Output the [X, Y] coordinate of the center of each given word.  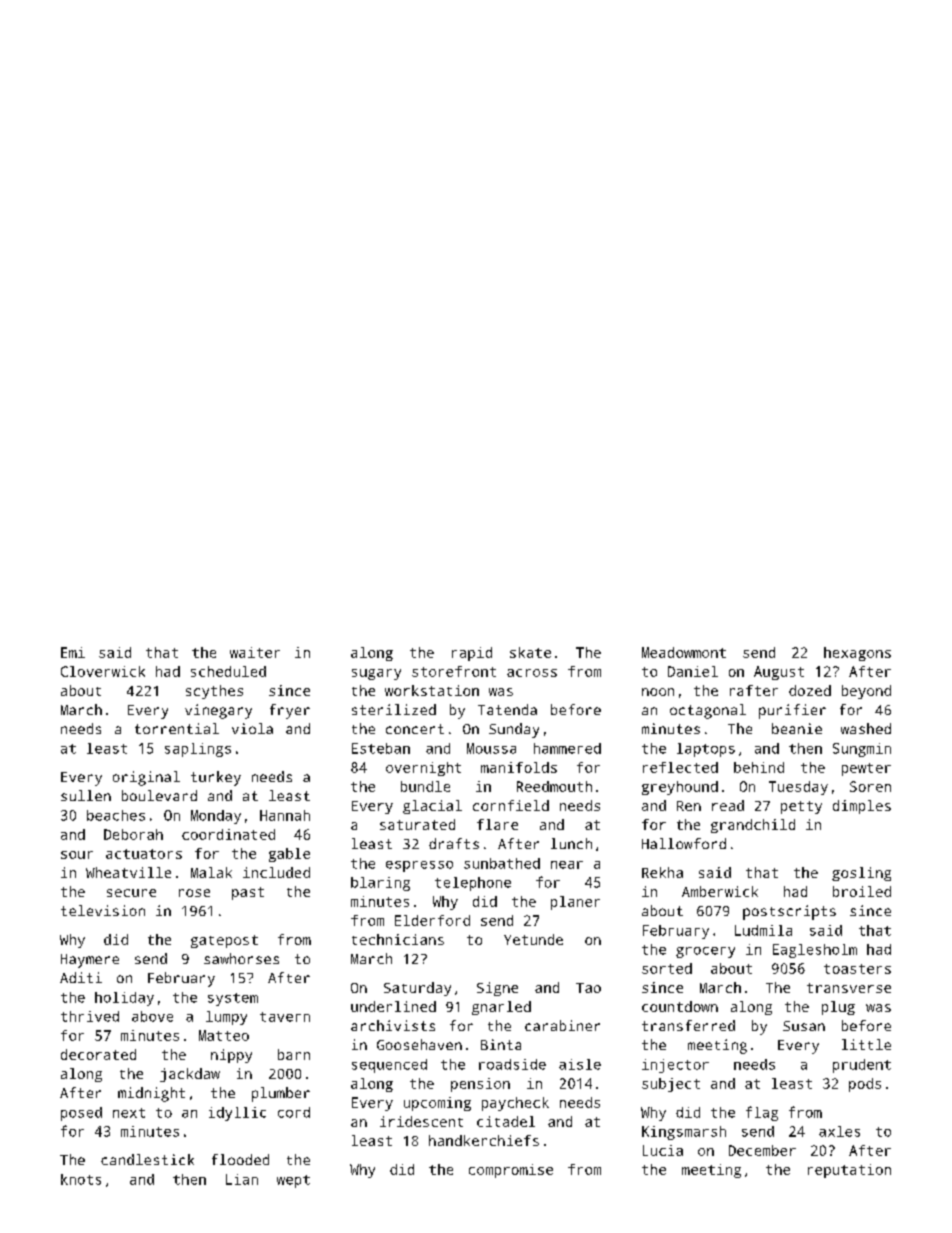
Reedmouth [554, 786]
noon [658, 692]
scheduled [228, 671]
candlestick [147, 1159]
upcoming [437, 1104]
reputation [849, 1171]
